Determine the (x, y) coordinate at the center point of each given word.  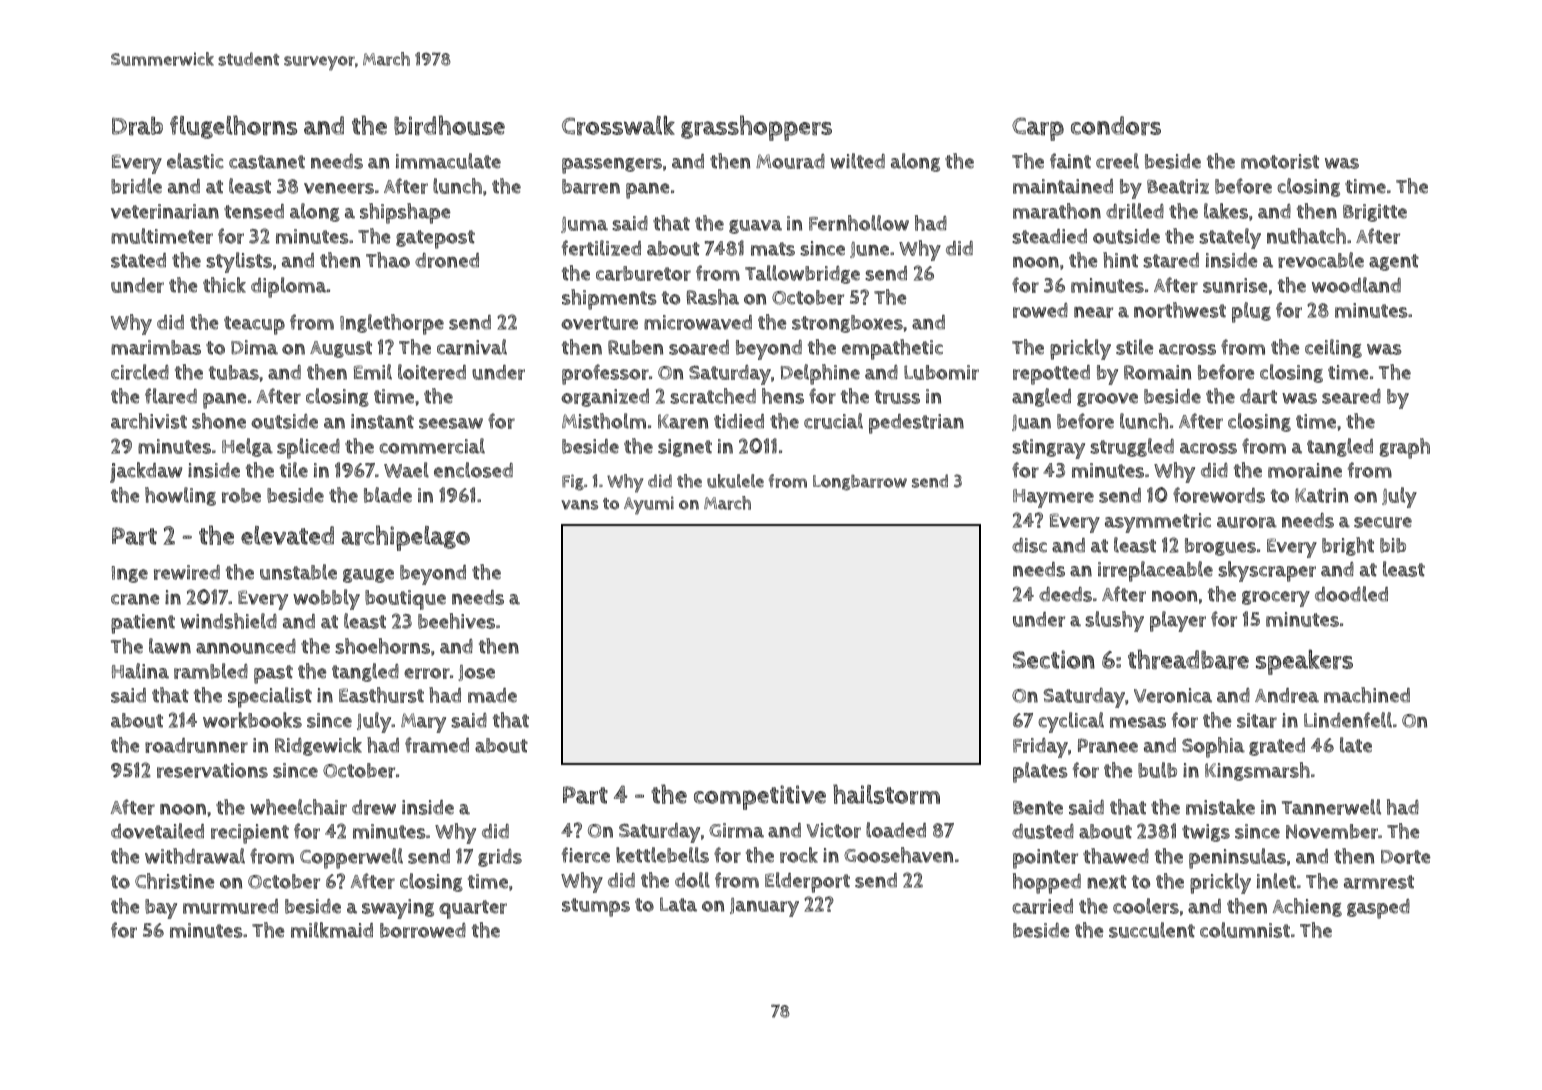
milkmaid (332, 930)
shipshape (405, 213)
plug (1251, 312)
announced (246, 646)
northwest (1180, 310)
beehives (456, 621)
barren (591, 186)
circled (140, 372)
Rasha (713, 297)
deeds (1065, 594)
